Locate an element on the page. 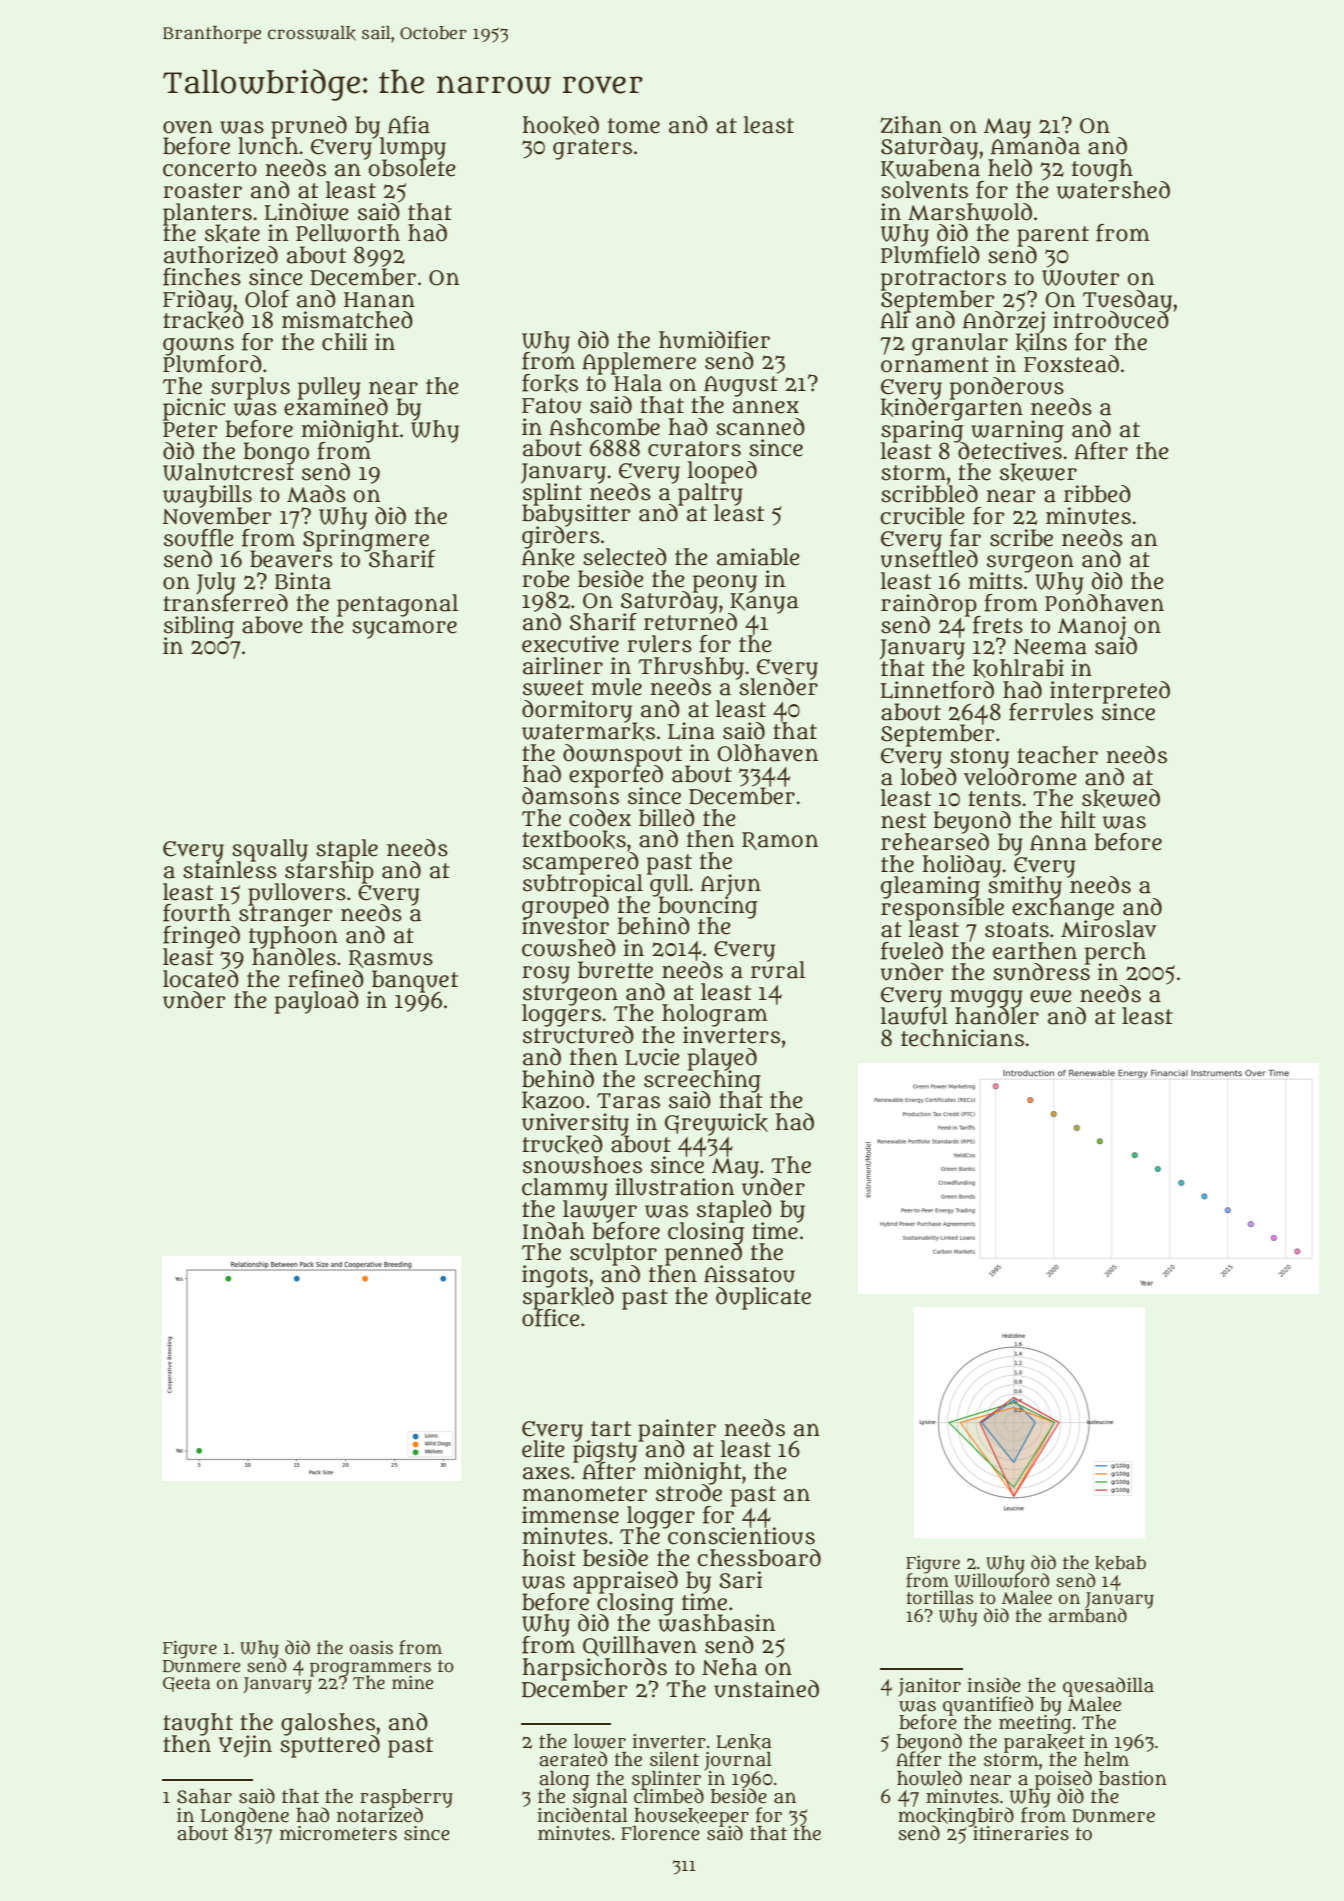  painter is located at coordinates (677, 1430).
